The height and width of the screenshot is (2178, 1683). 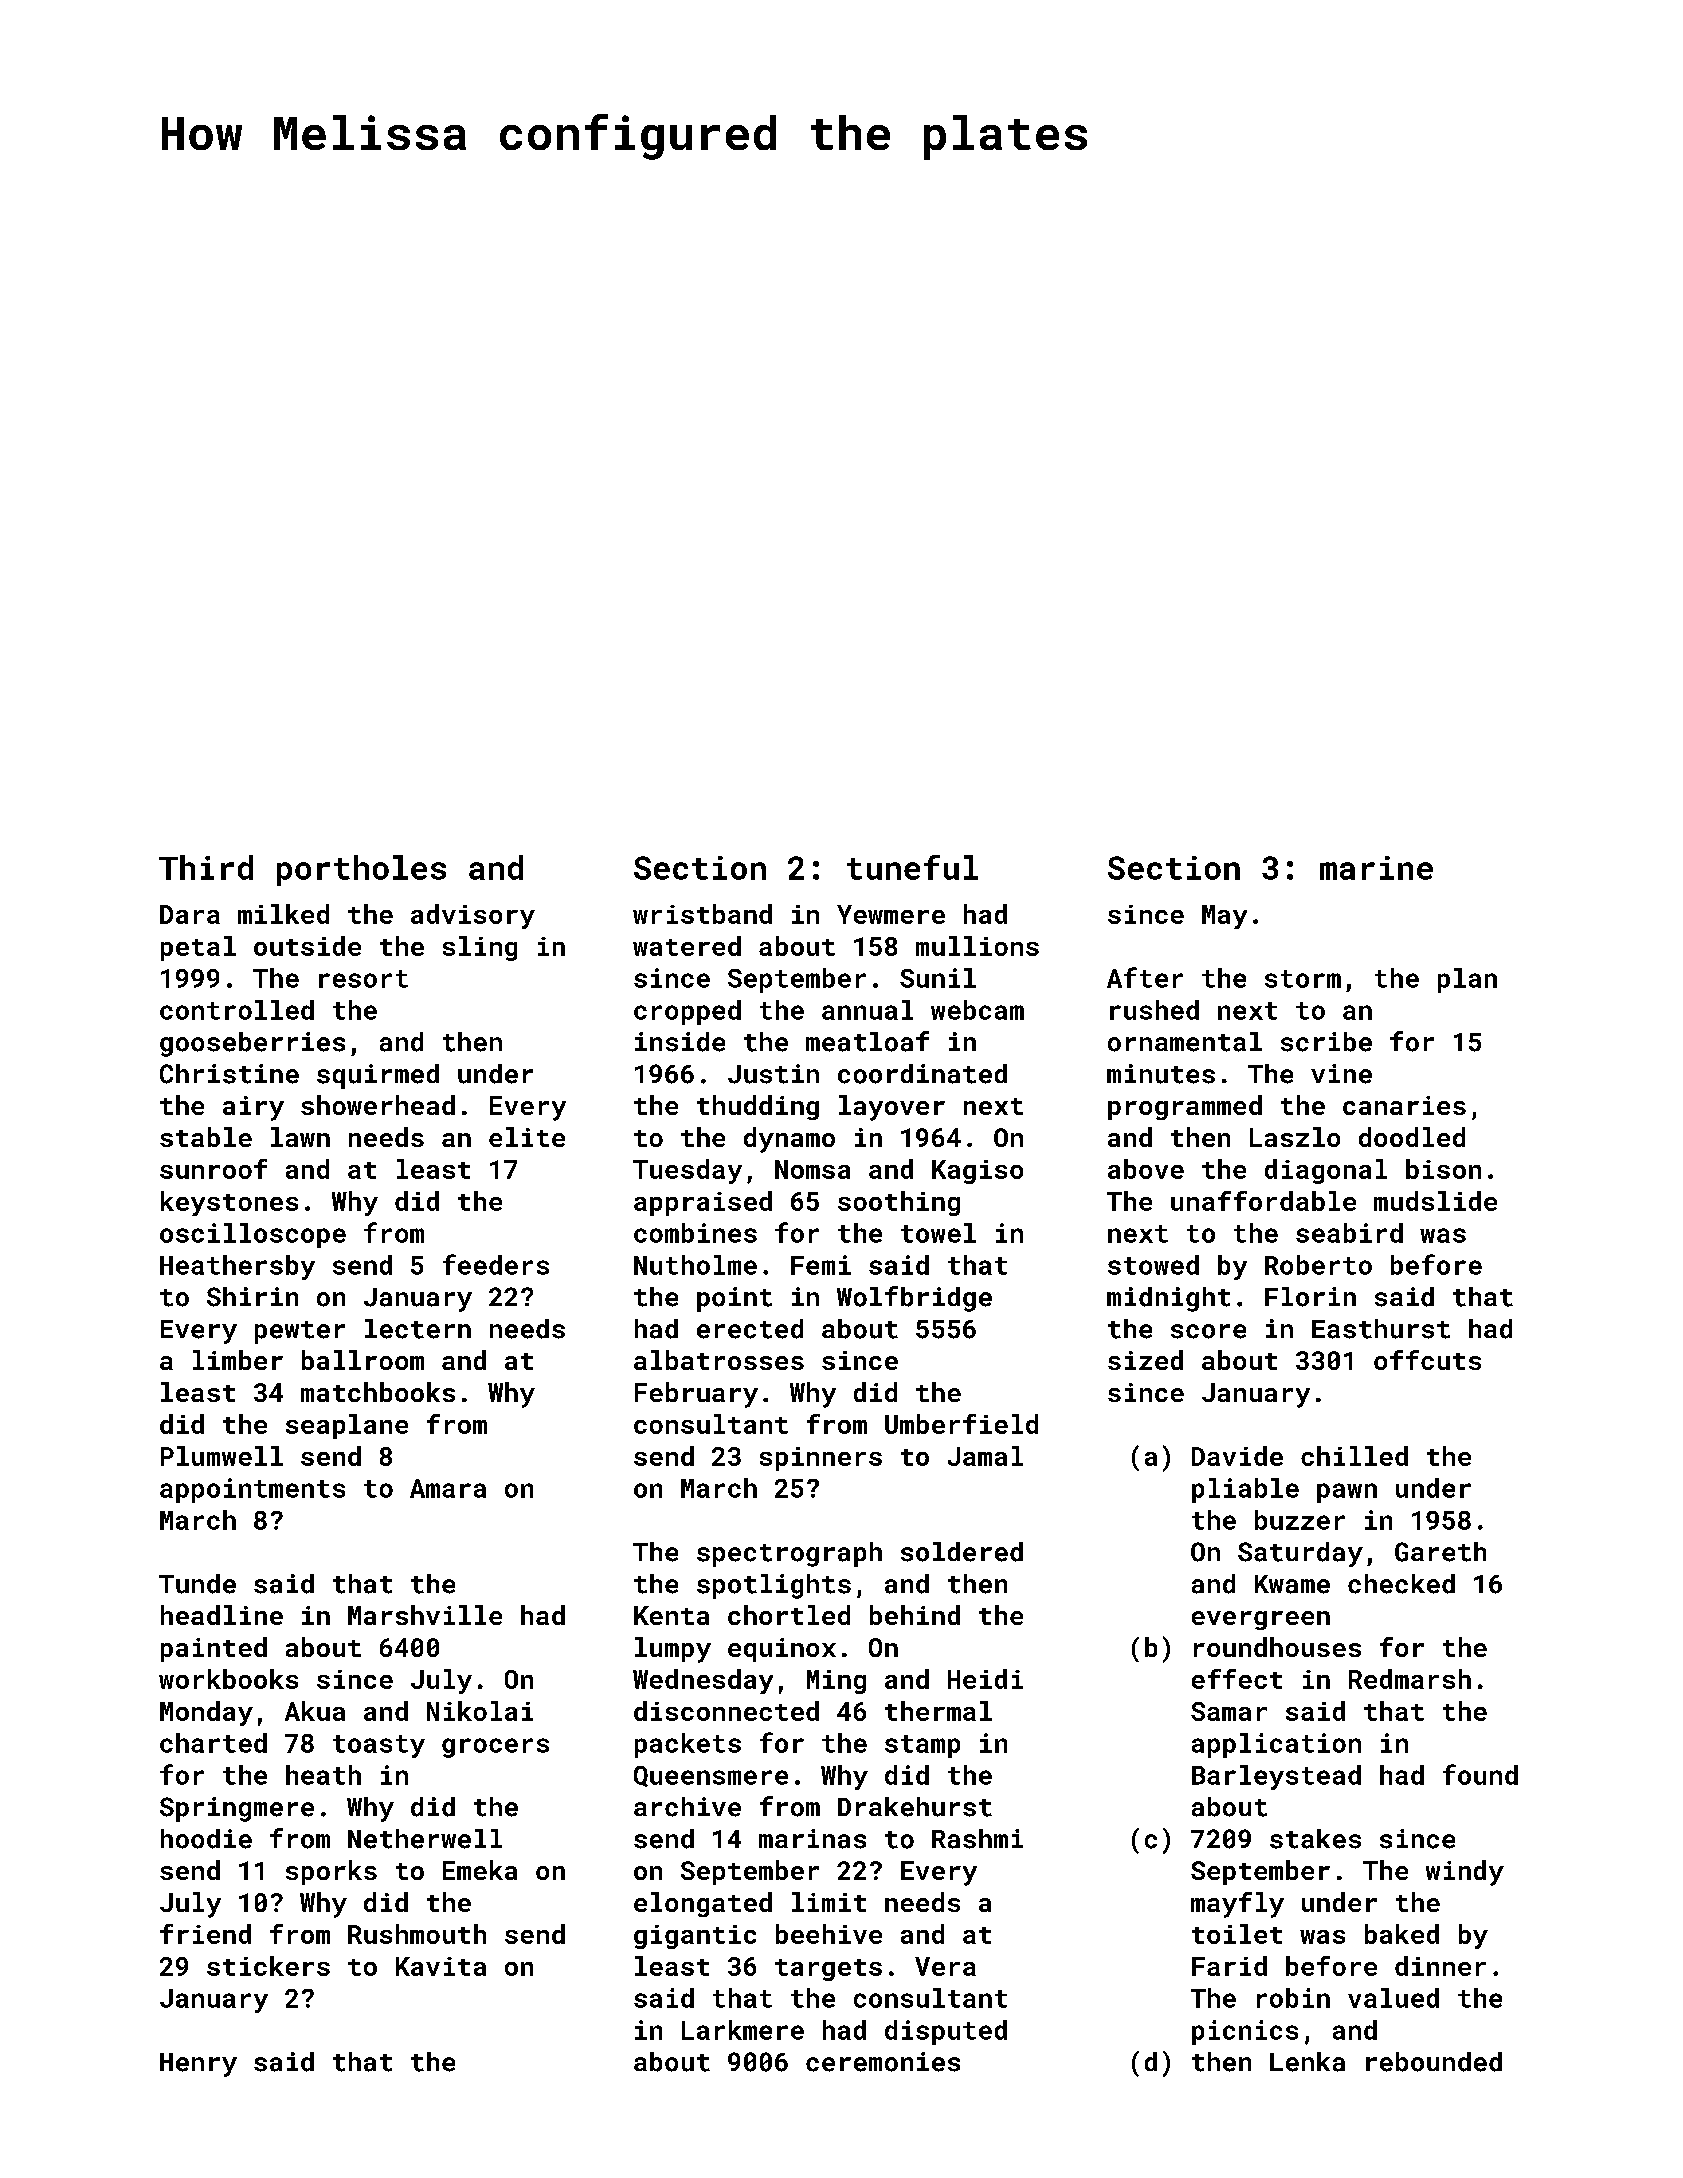 What do you see at coordinates (206, 867) in the screenshot?
I see `Third` at bounding box center [206, 867].
